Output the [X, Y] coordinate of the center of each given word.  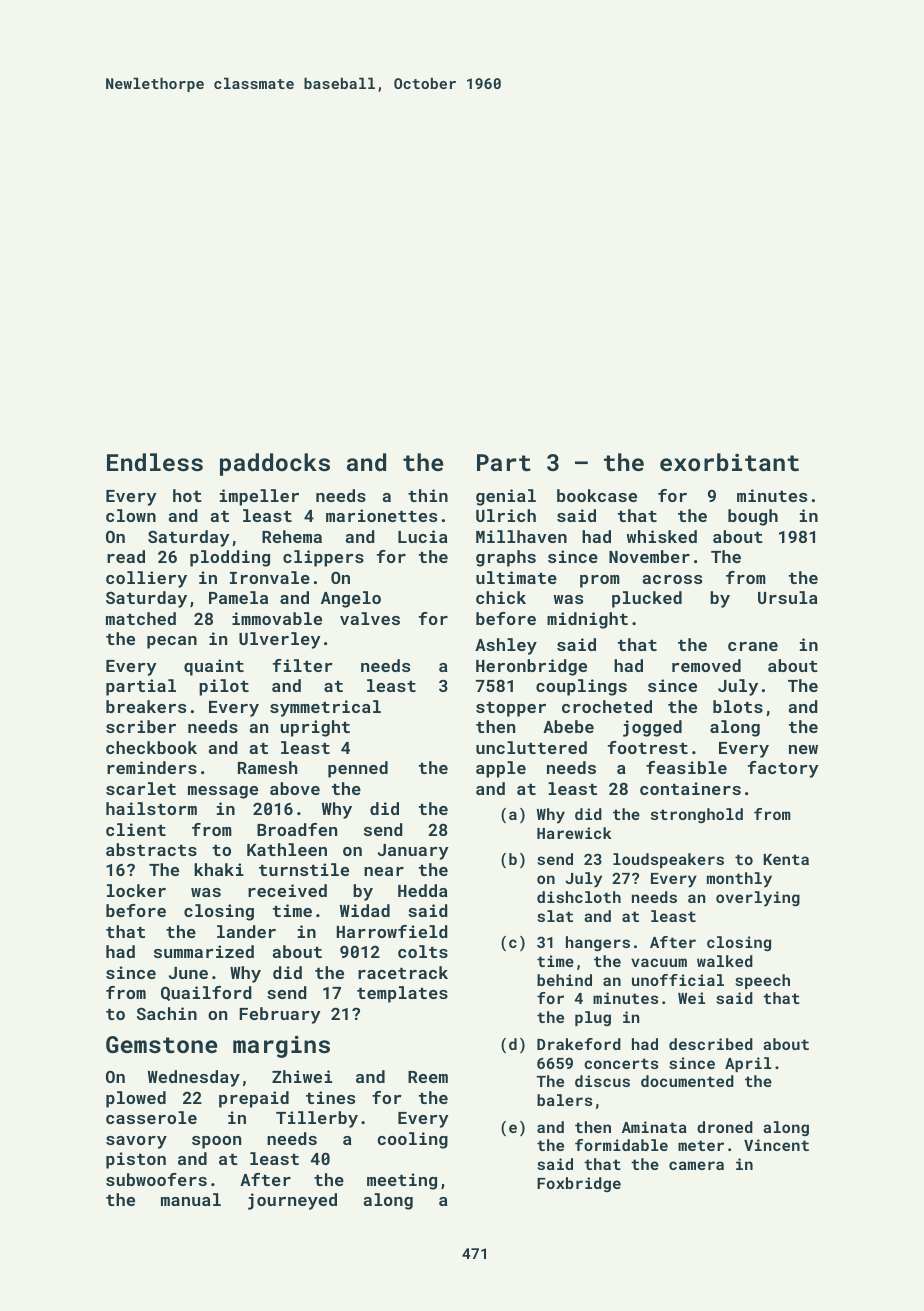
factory [783, 769]
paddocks [275, 464]
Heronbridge [531, 667]
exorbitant [729, 462]
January [413, 852]
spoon [216, 1142]
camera [696, 1165]
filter [303, 665]
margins [281, 1046]
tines [330, 1097]
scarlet [141, 788]
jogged [652, 728]
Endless [155, 462]
